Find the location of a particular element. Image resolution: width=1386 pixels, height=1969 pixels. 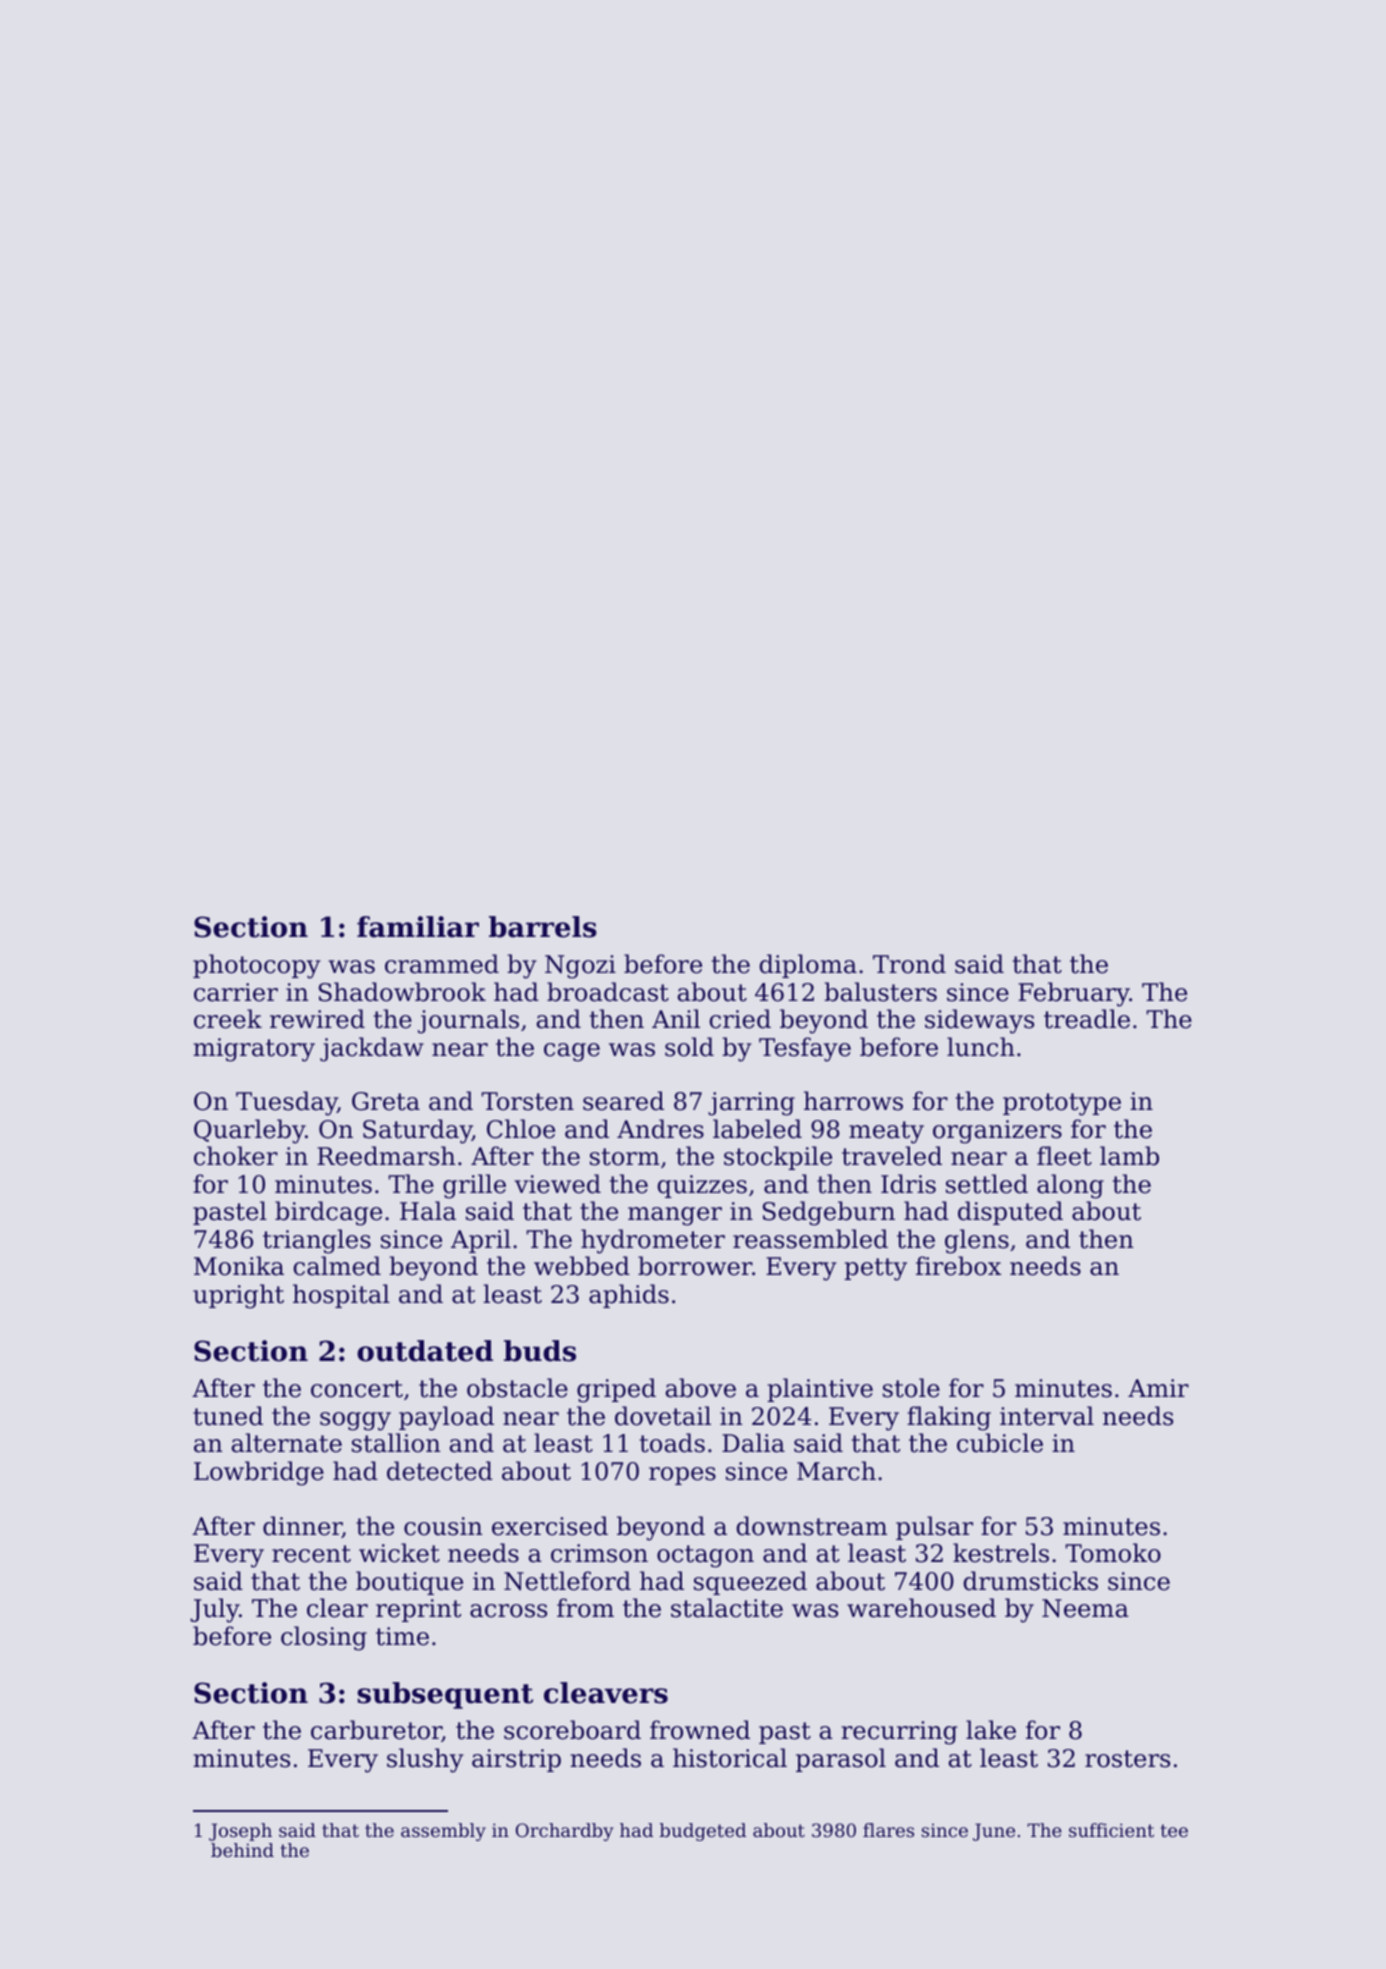

closing is located at coordinates (324, 1638).
